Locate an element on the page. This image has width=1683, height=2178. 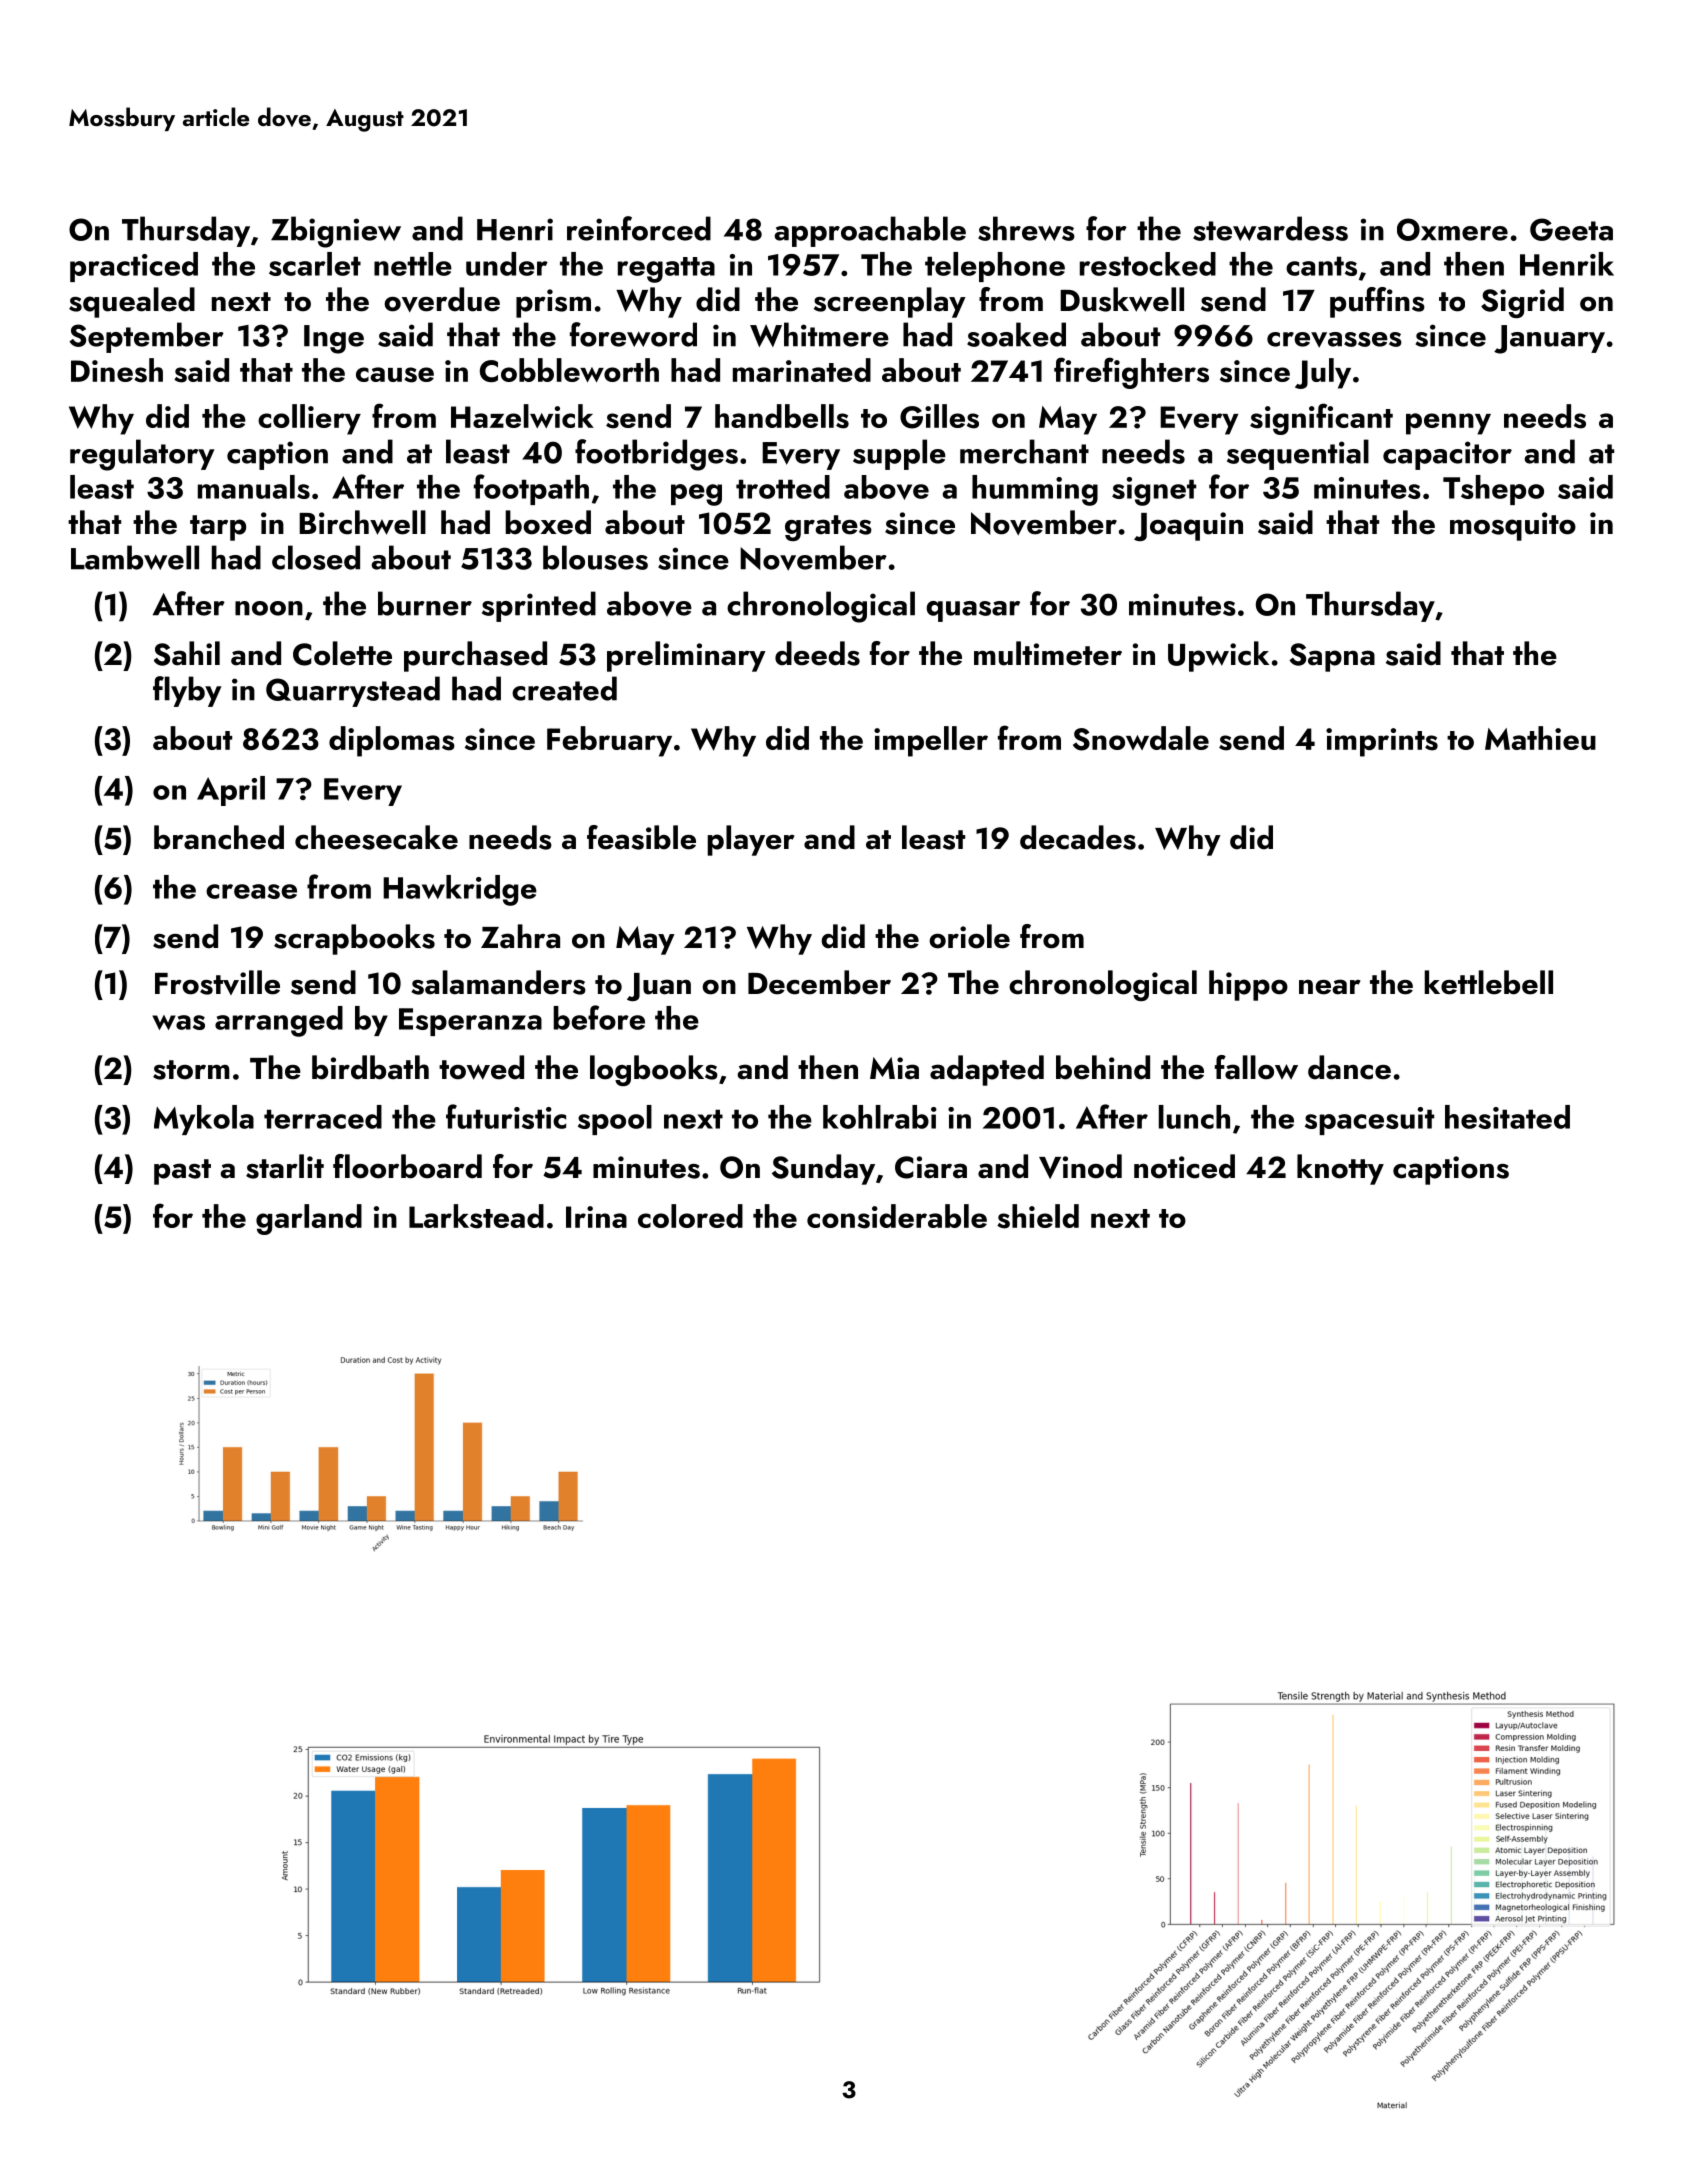
garland is located at coordinates (309, 1219).
